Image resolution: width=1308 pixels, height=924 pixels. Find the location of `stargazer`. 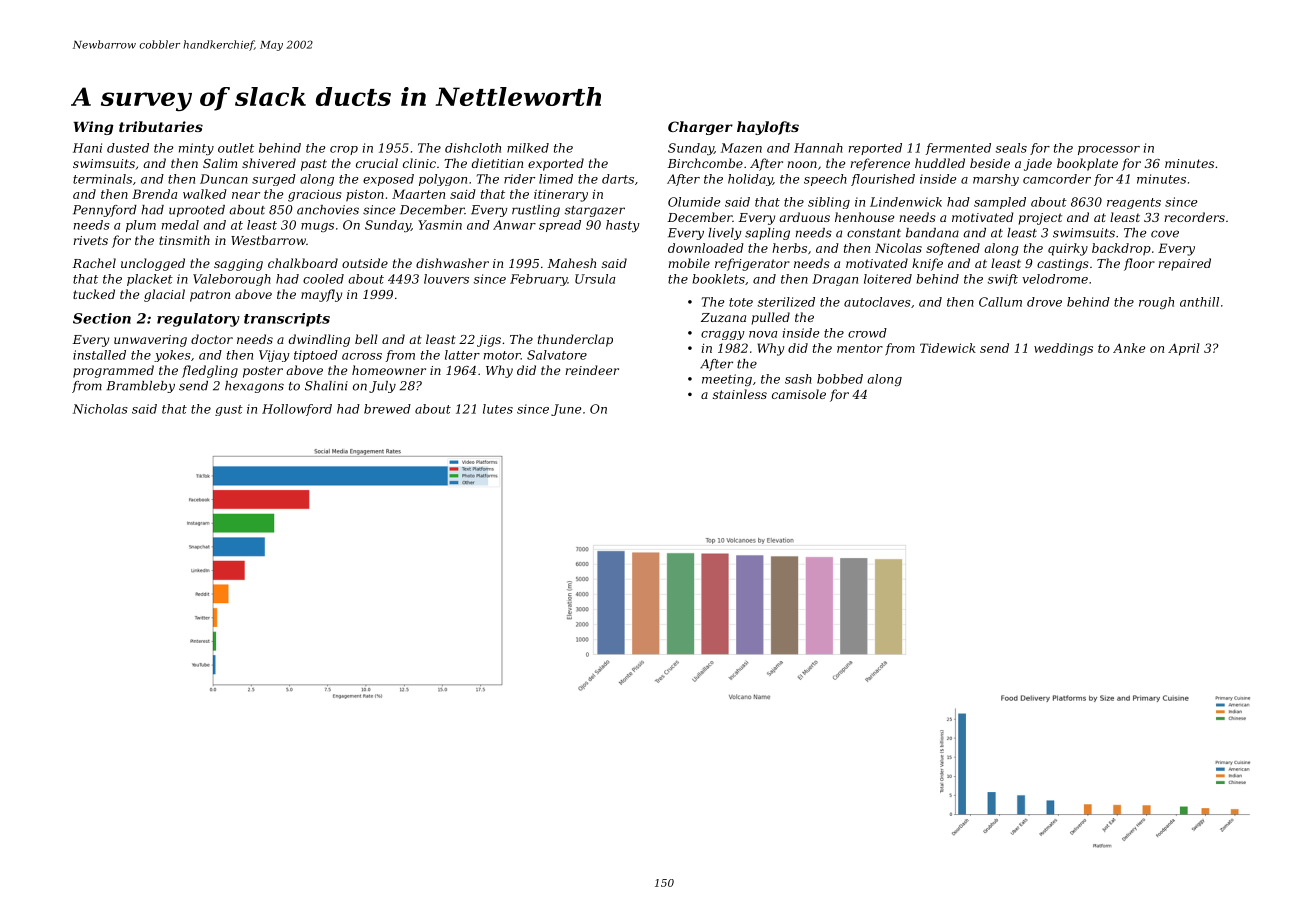

stargazer is located at coordinates (594, 211).
